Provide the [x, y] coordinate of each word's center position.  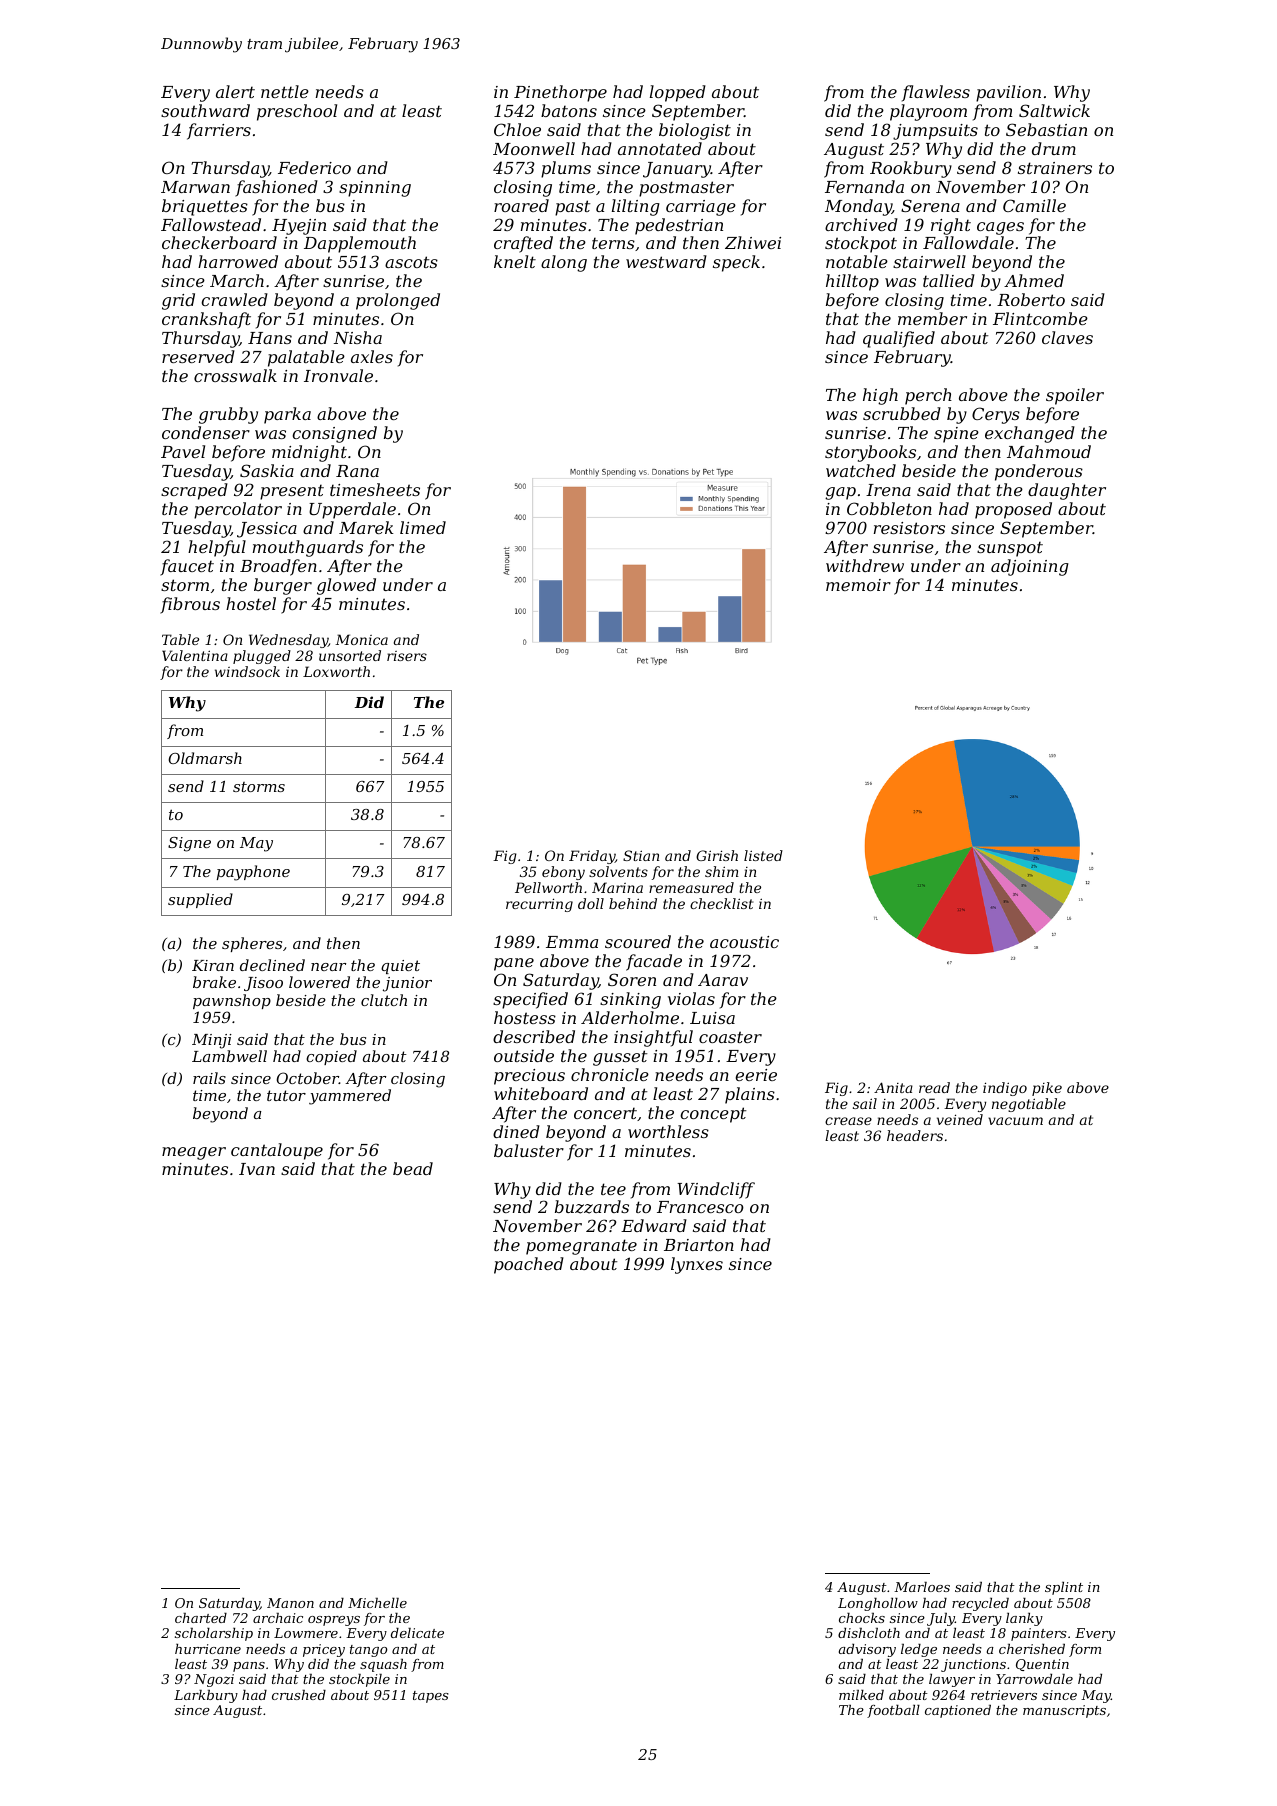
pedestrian [679, 226]
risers [407, 656]
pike [1047, 1089]
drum [1054, 148]
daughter [1067, 491]
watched [861, 470]
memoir [858, 585]
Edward [654, 1225]
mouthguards [308, 548]
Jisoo [263, 984]
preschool [297, 112]
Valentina [195, 655]
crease [848, 1121]
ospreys [334, 1621]
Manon [290, 1603]
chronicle [610, 1074]
